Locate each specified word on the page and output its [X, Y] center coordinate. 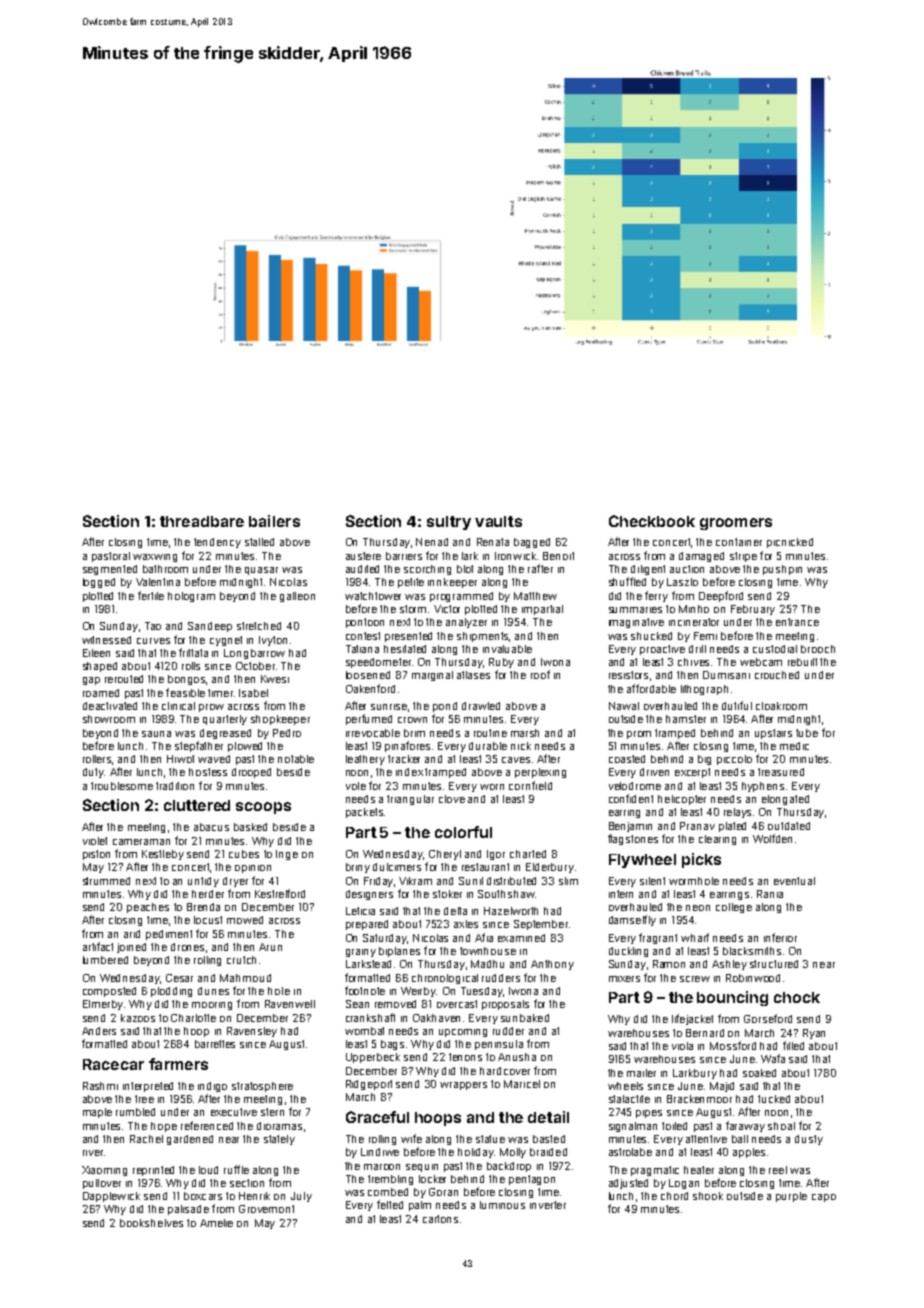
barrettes [215, 1044]
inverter [548, 1205]
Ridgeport [369, 1085]
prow [211, 708]
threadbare [202, 521]
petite [411, 583]
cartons [440, 1219]
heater [699, 1170]
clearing [717, 840]
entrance [797, 622]
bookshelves [151, 1223]
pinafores [407, 746]
